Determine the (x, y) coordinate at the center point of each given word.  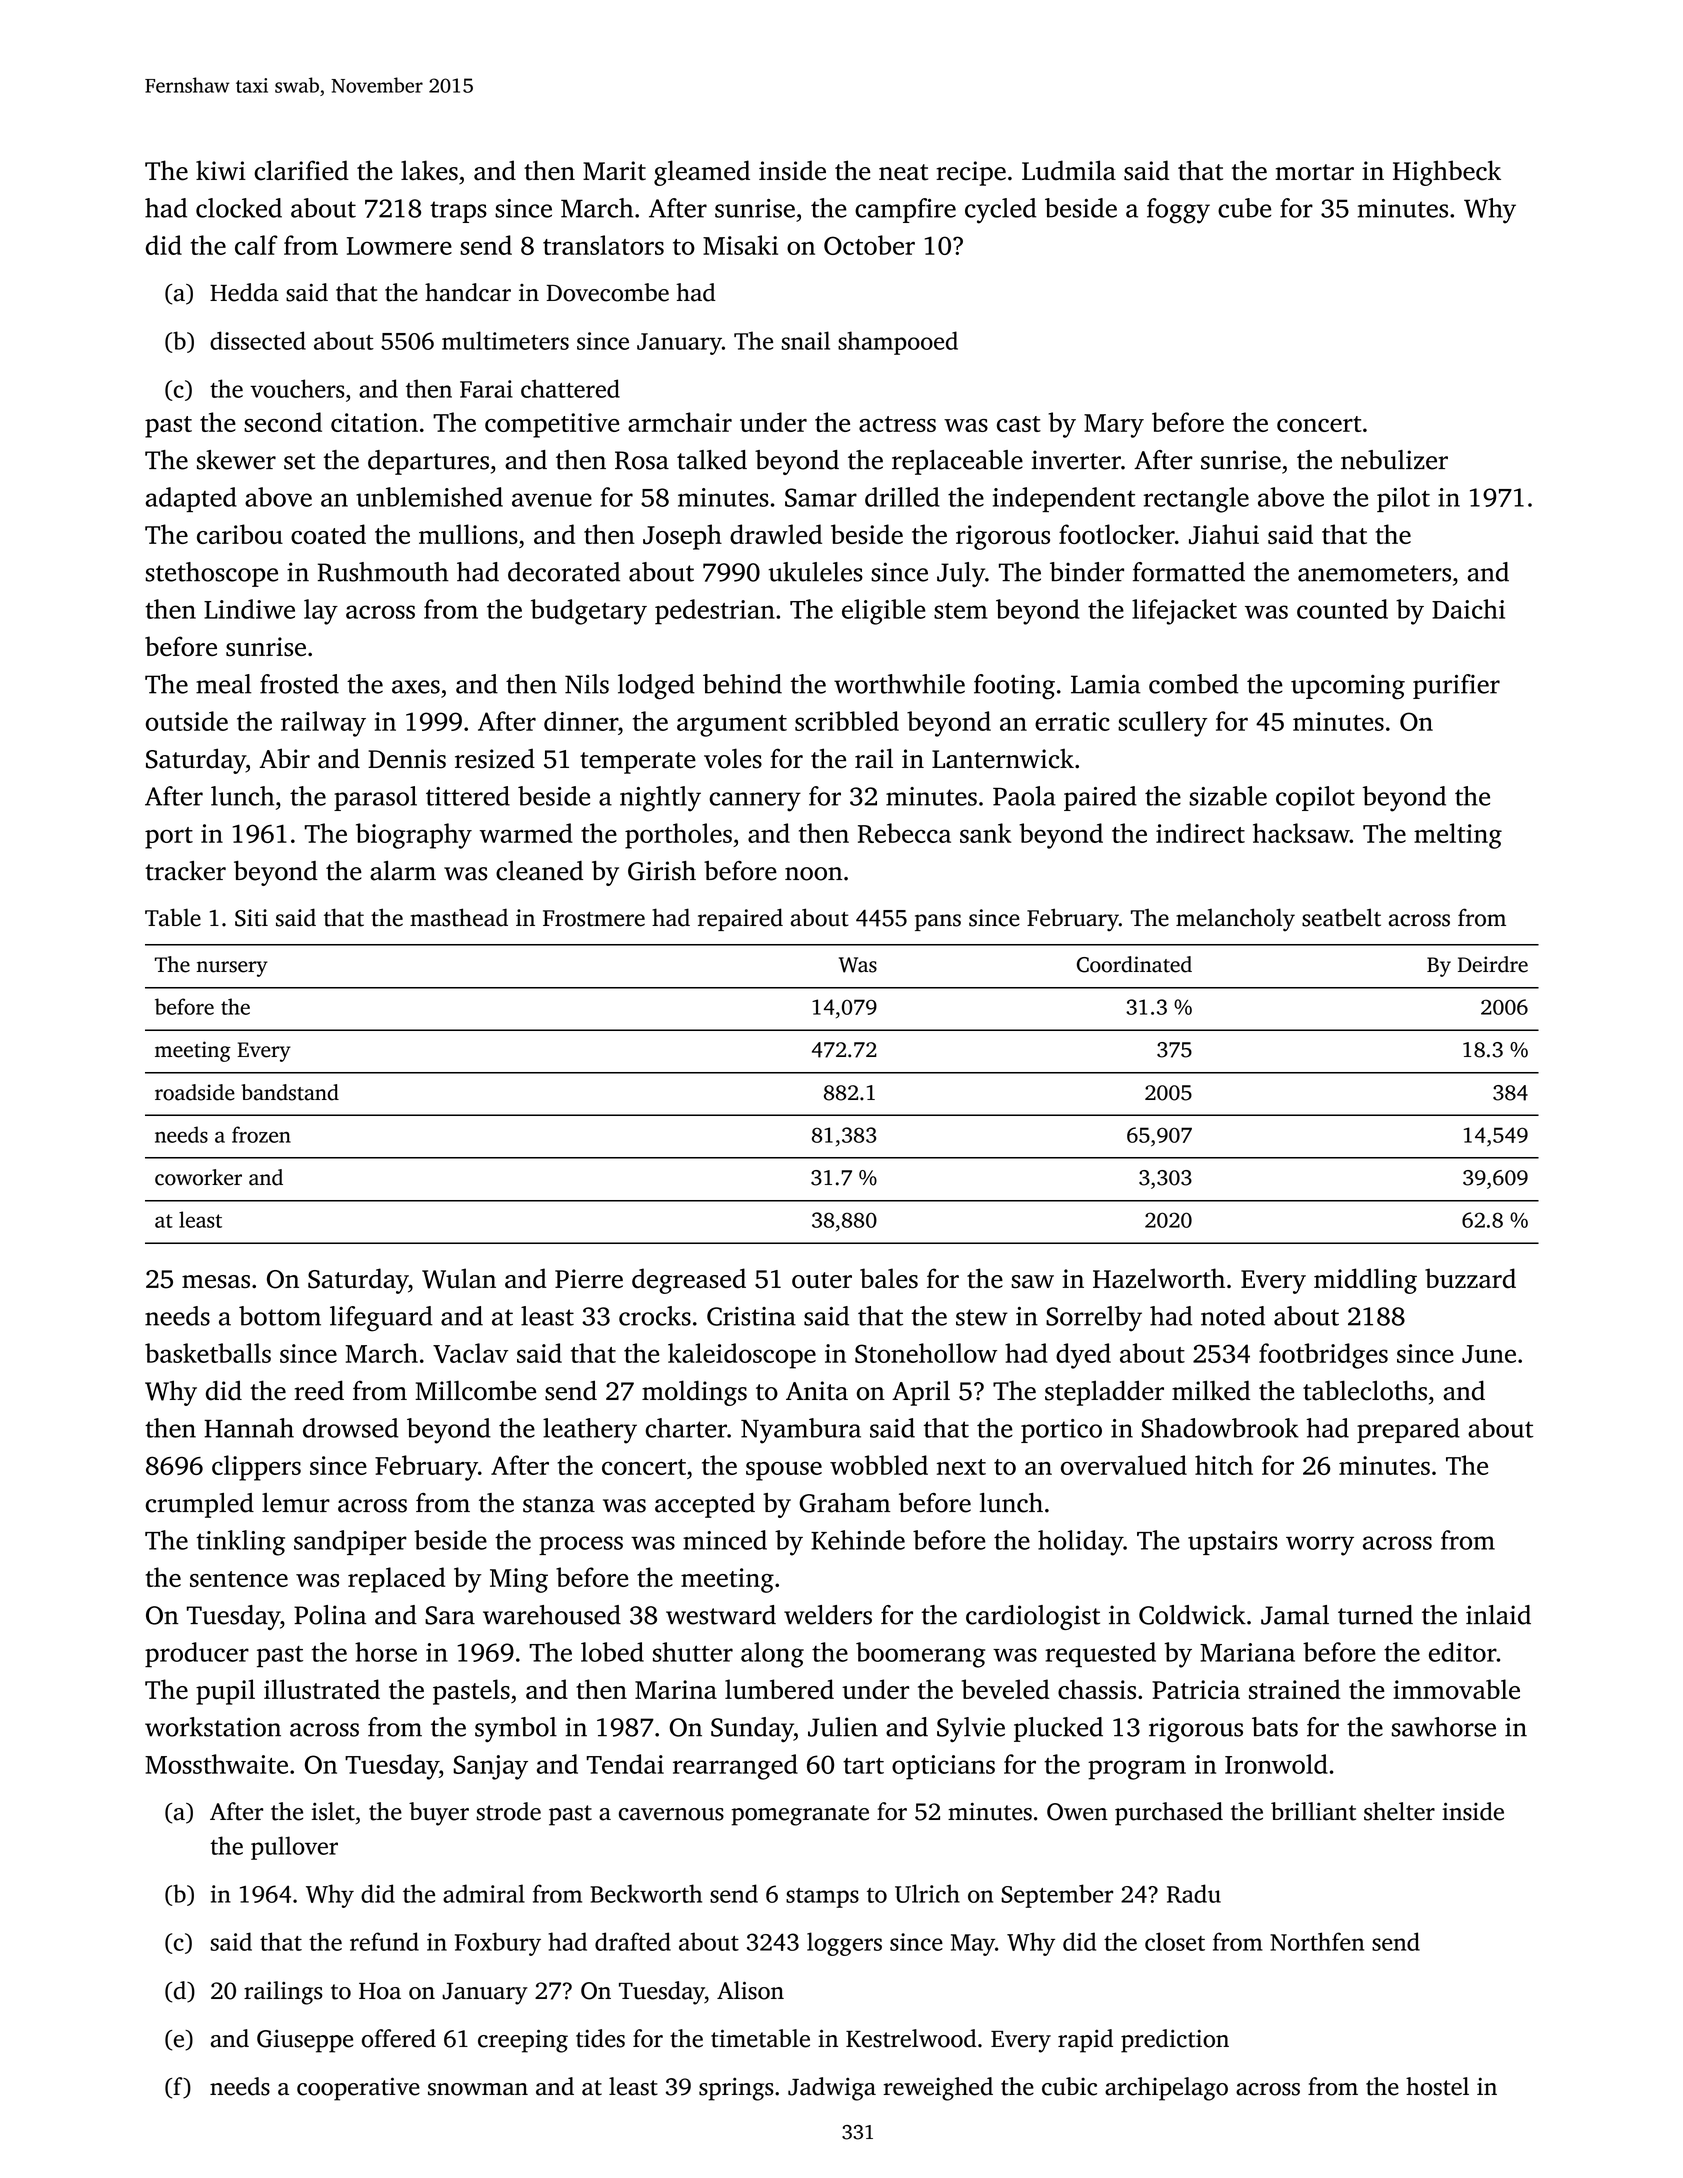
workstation (213, 1727)
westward (721, 1615)
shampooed (898, 343)
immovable (1456, 1689)
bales (889, 1278)
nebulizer (1394, 460)
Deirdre (1493, 964)
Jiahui (1224, 534)
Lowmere (399, 246)
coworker (198, 1177)
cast (1019, 424)
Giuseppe (305, 2041)
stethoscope (211, 574)
